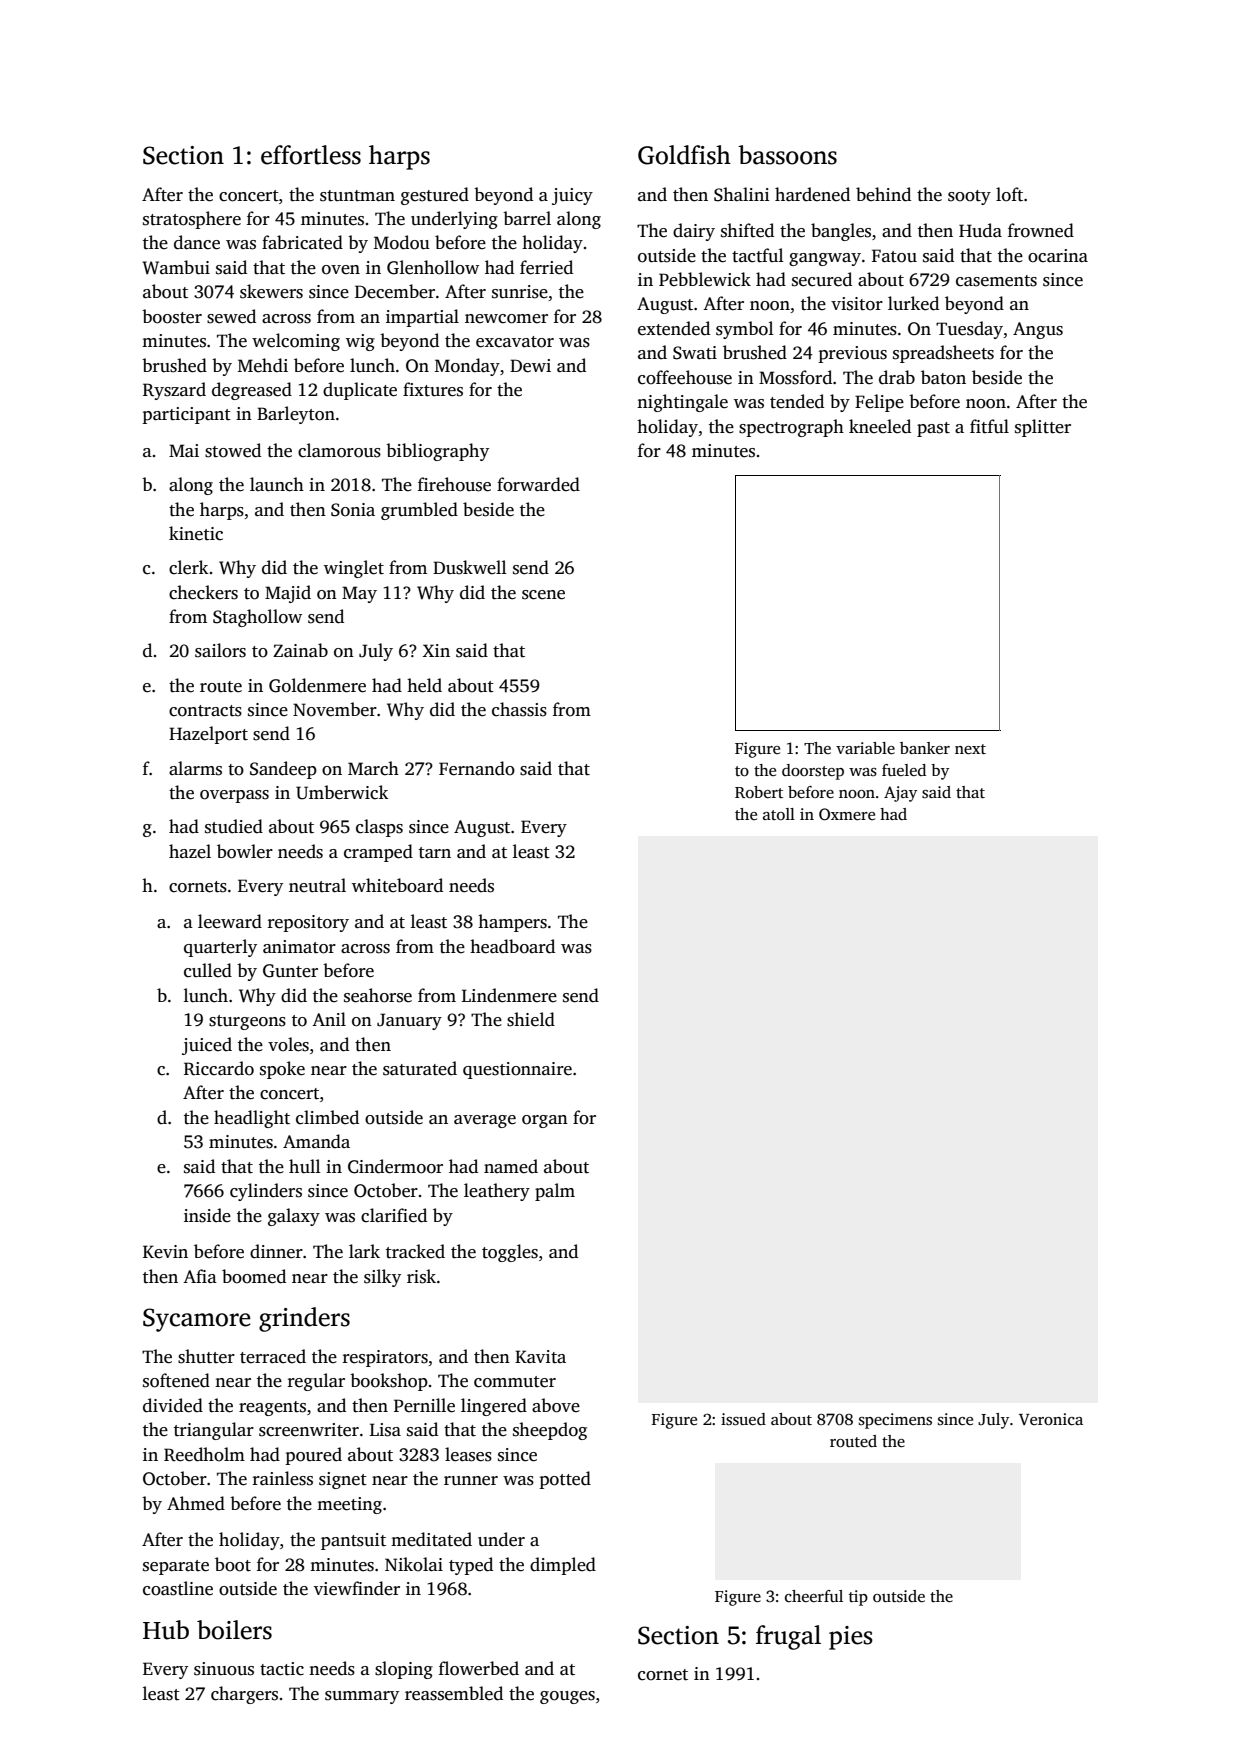  Describe the element at coordinates (207, 1215) in the page. I see `inside` at that location.
